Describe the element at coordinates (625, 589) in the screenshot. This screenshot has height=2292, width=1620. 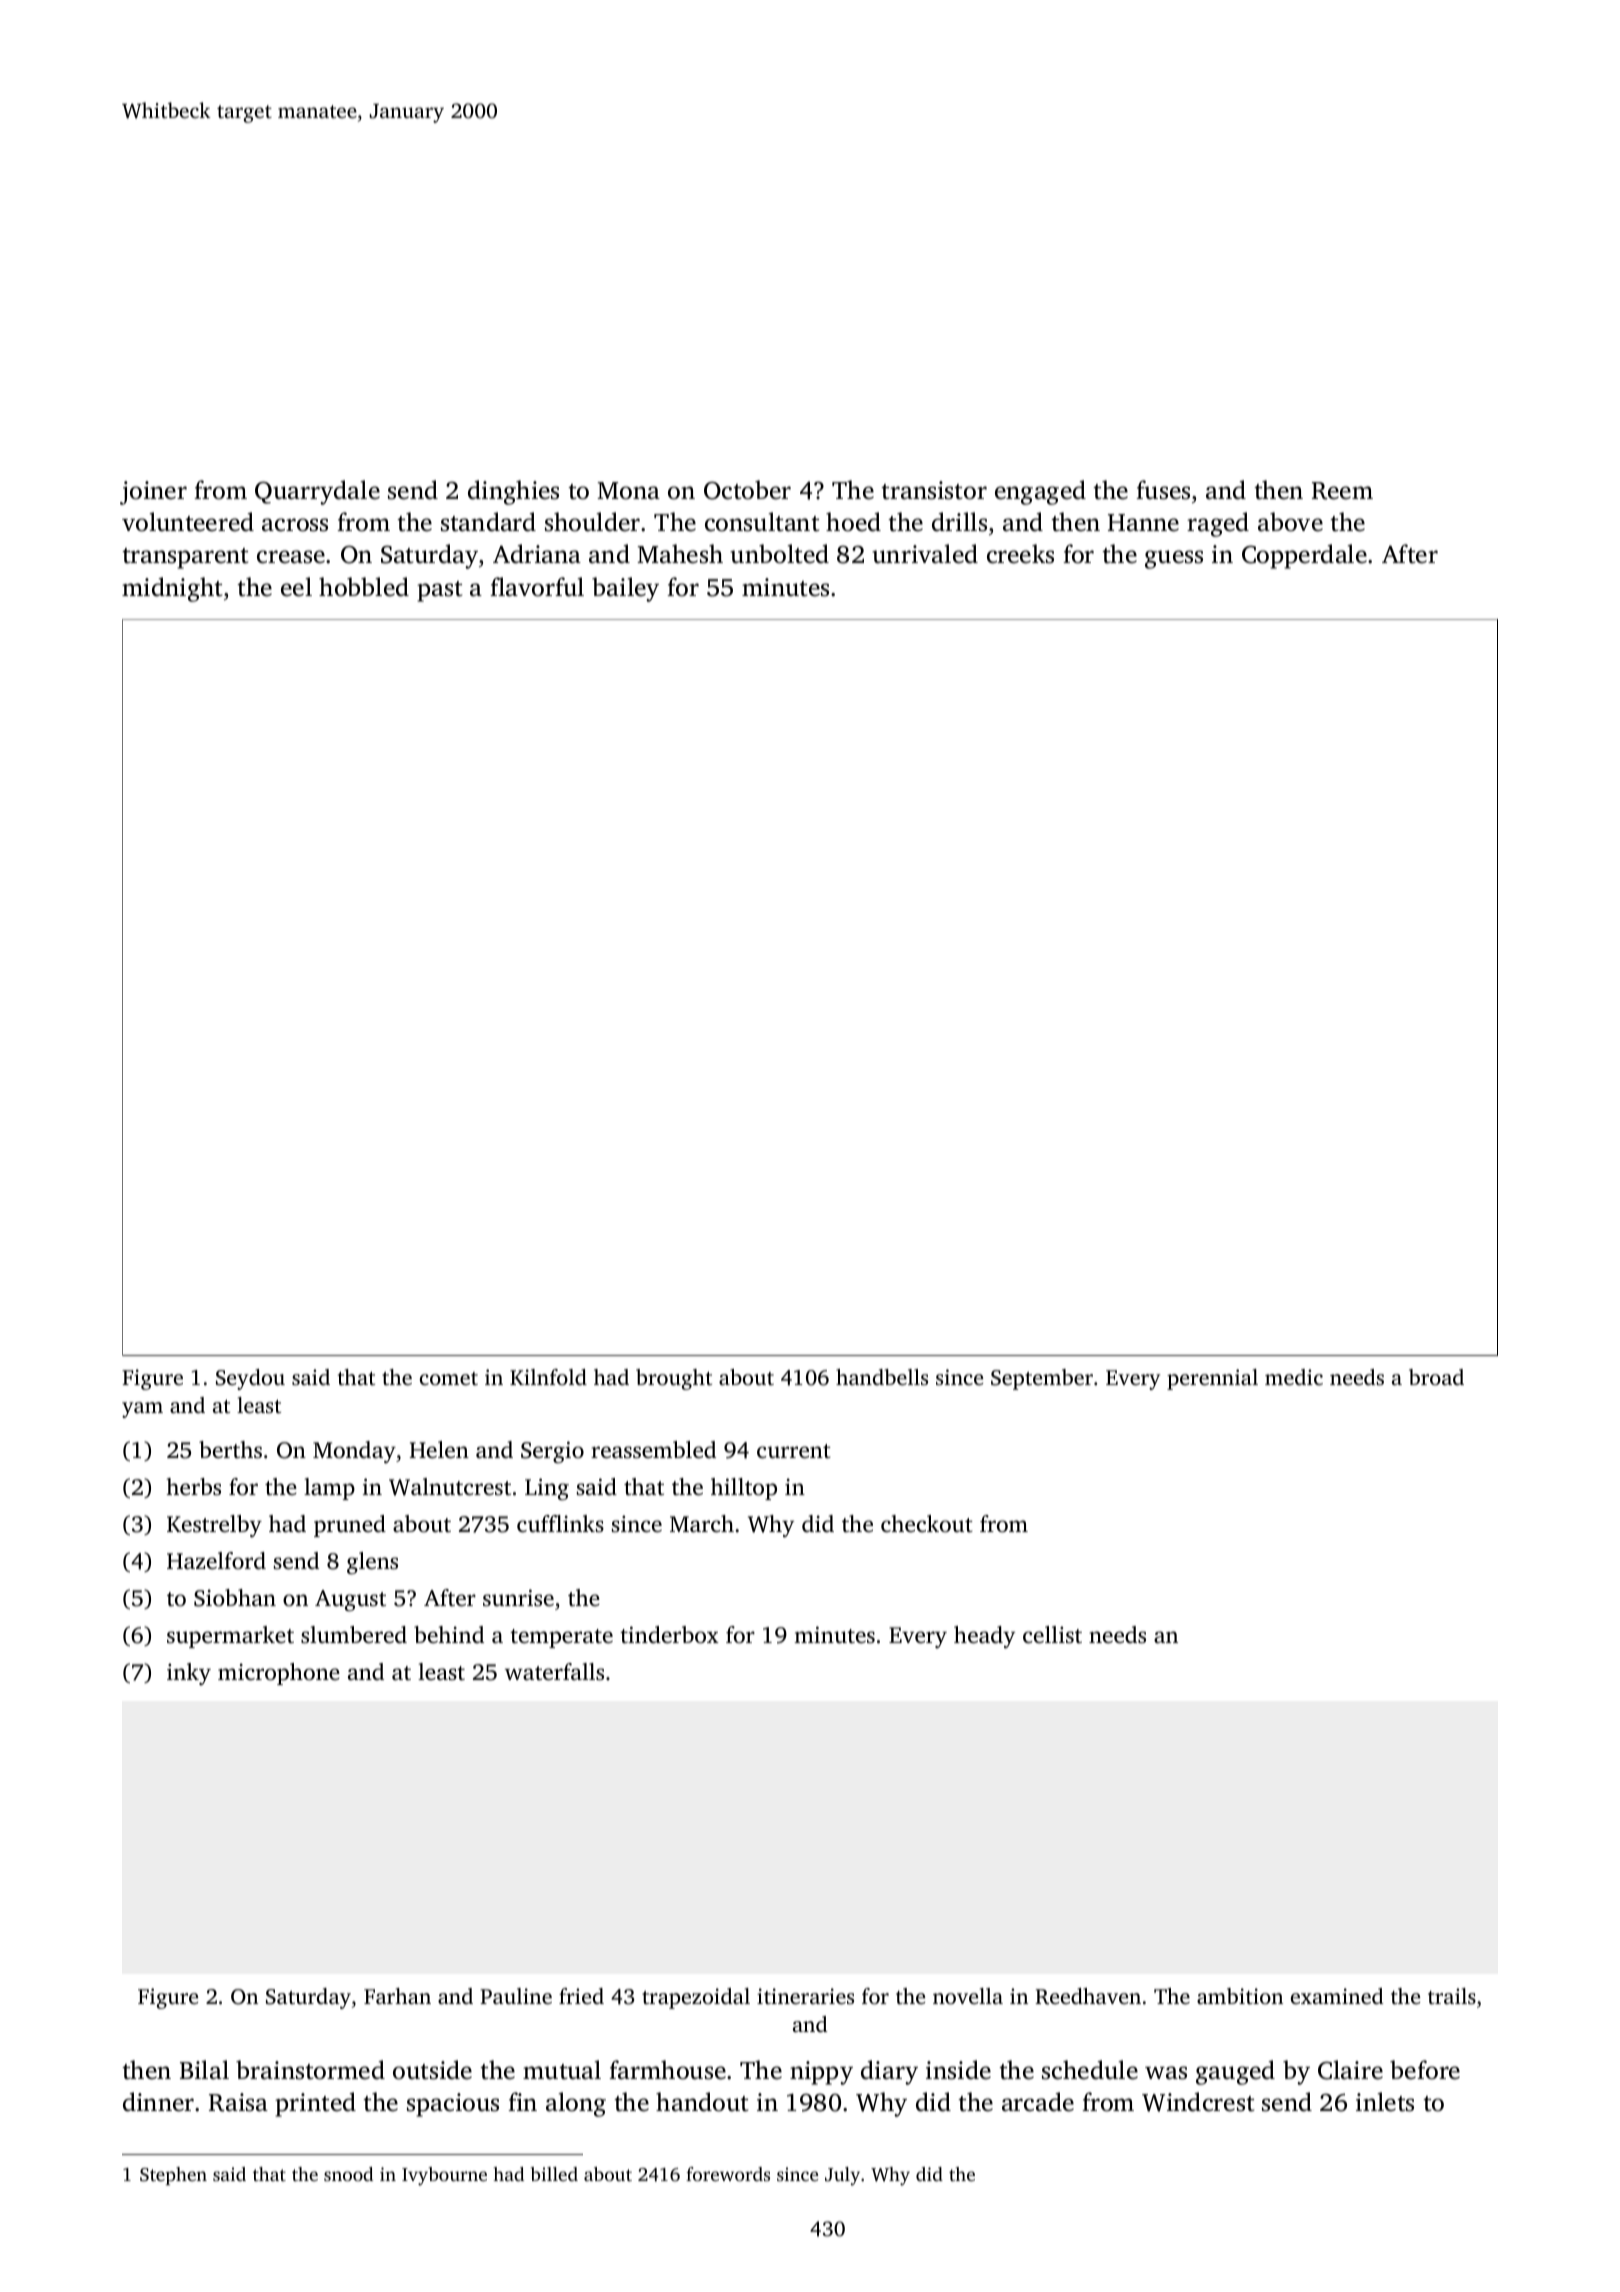
I see `bailey` at that location.
